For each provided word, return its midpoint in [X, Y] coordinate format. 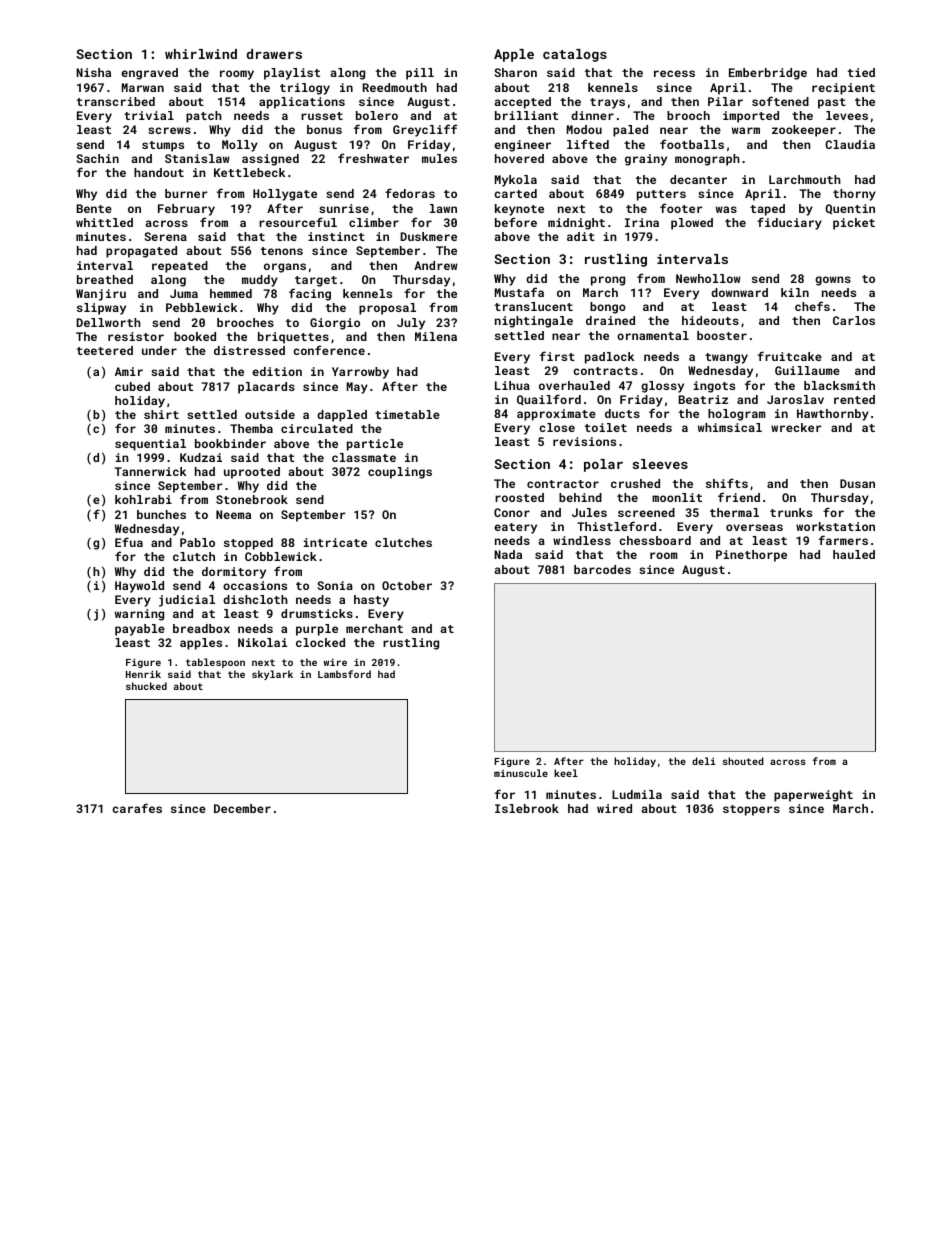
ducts [622, 413]
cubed [132, 386]
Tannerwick [150, 471]
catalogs [575, 55]
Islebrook [527, 808]
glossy [662, 387]
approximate [556, 415]
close [557, 427]
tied [861, 72]
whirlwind [201, 54]
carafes [137, 808]
